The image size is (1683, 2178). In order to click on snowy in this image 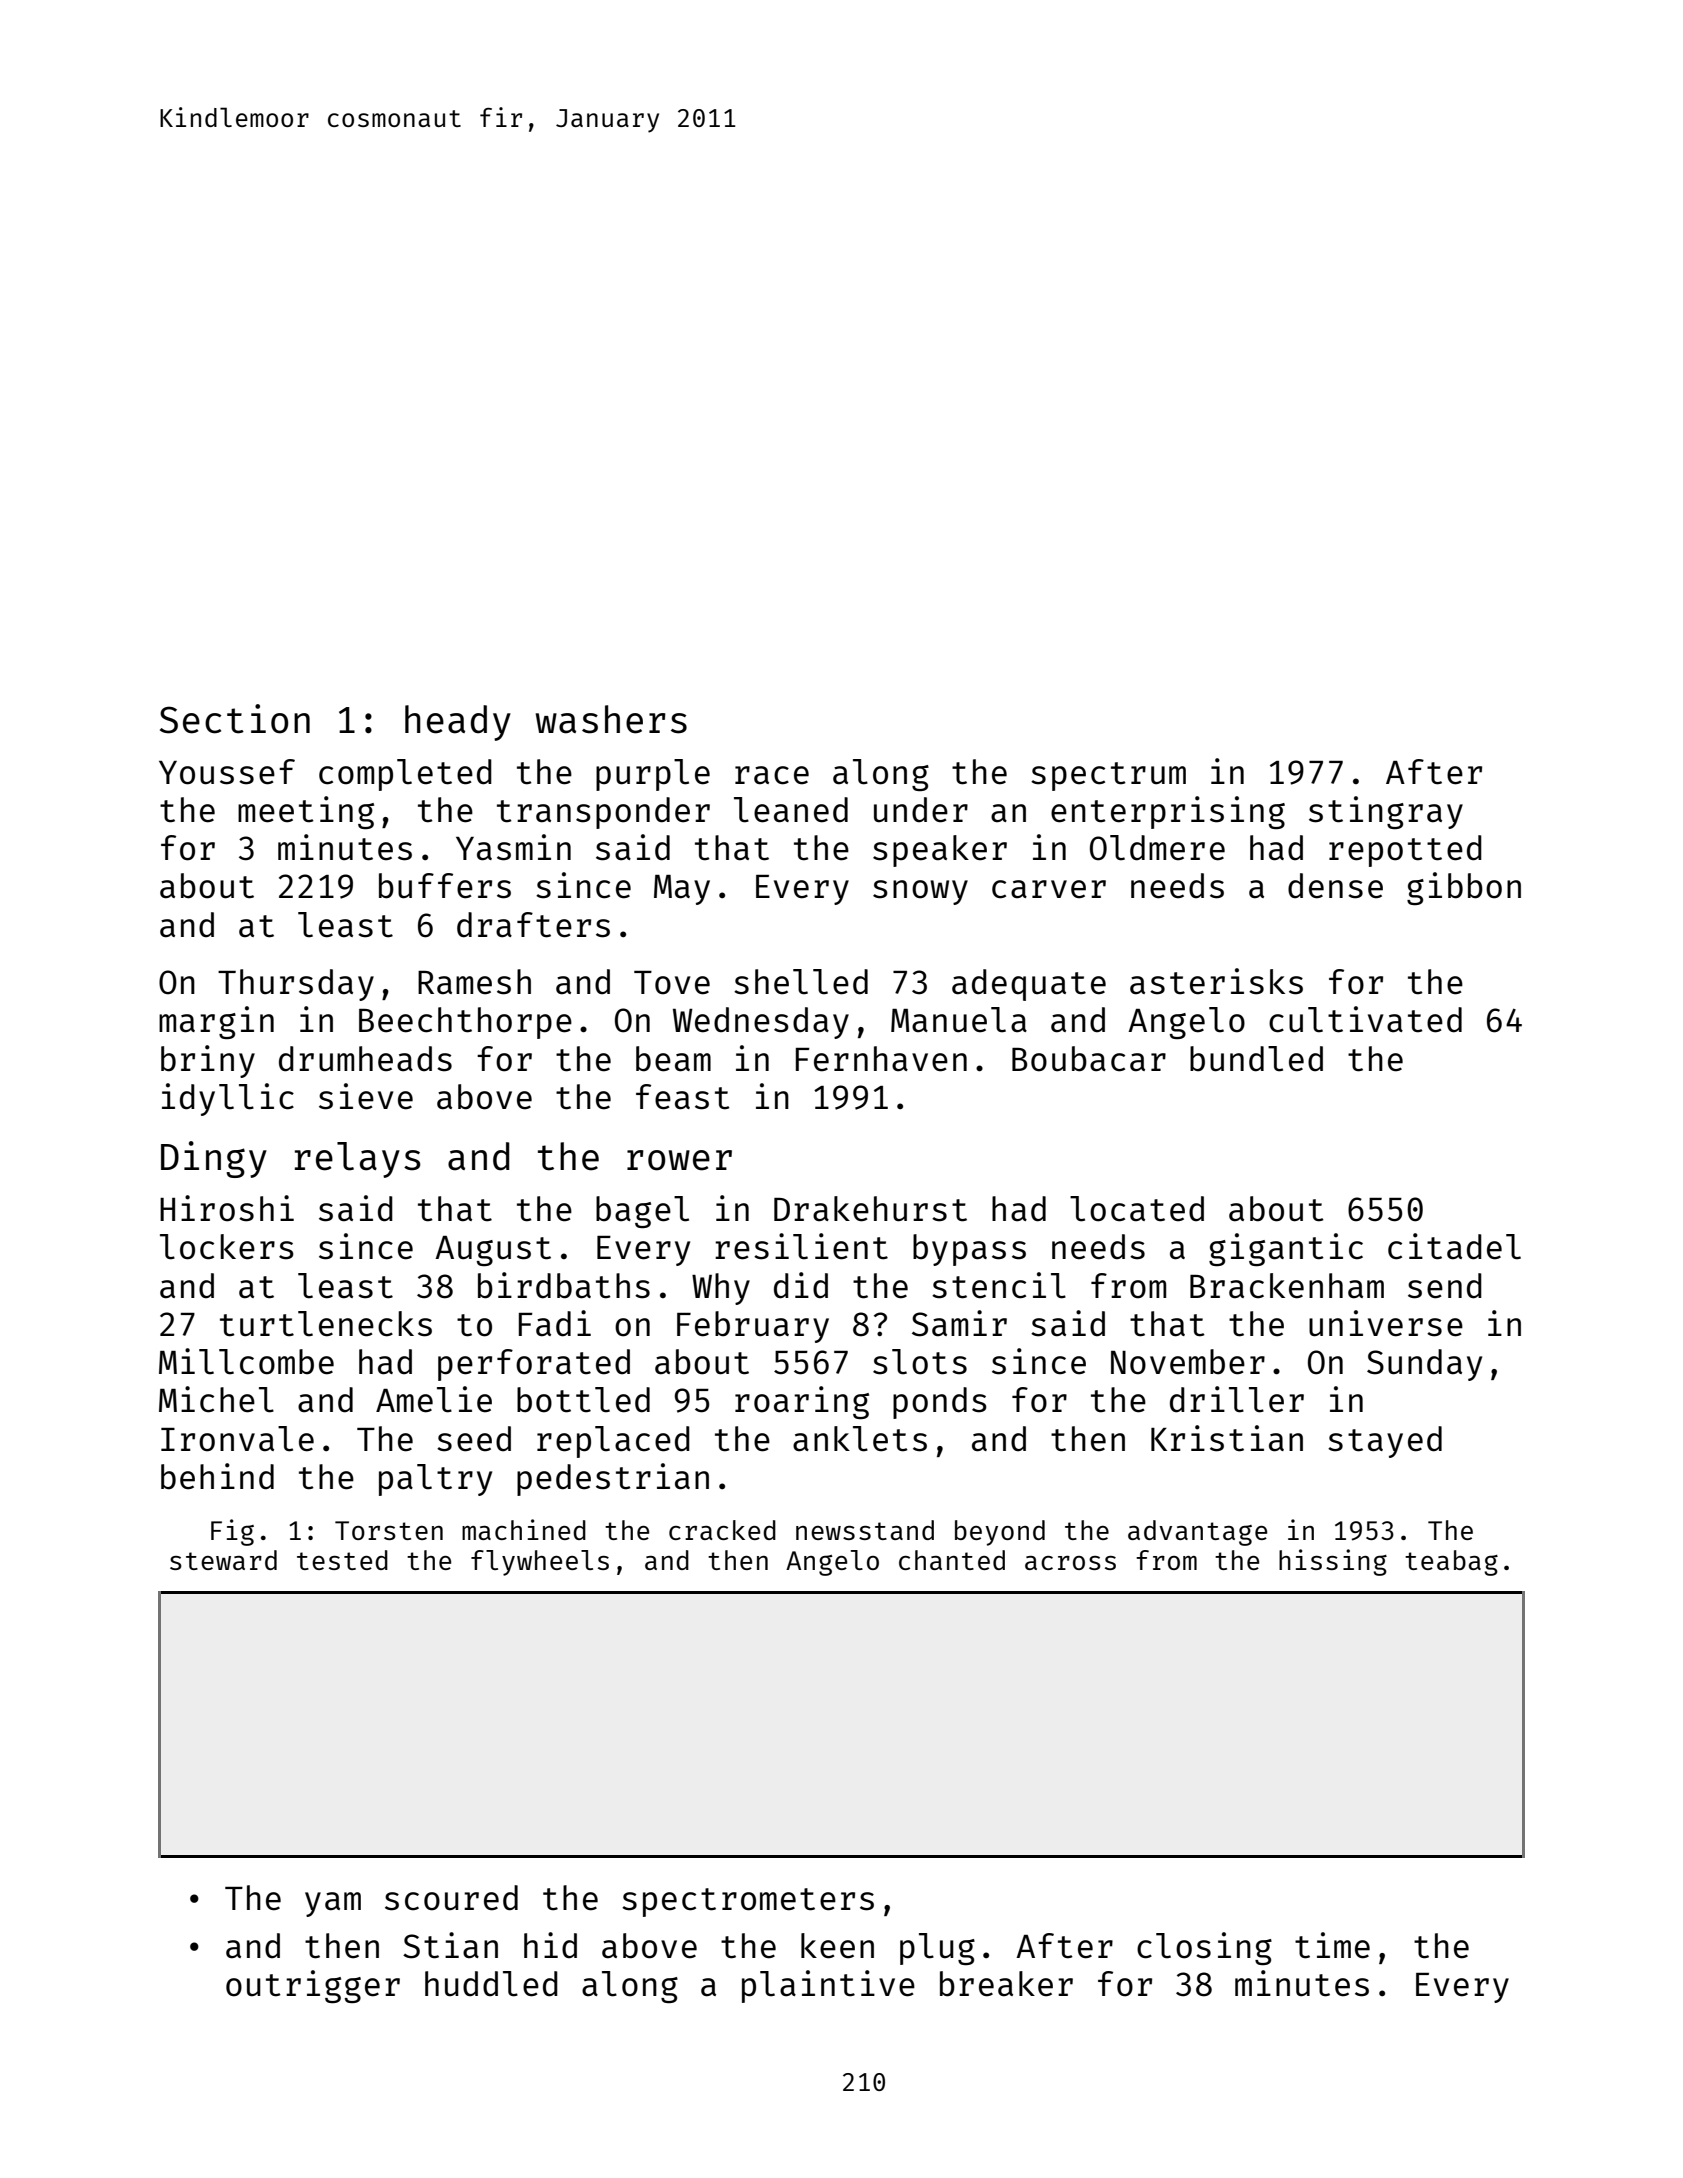, I will do `click(920, 892)`.
